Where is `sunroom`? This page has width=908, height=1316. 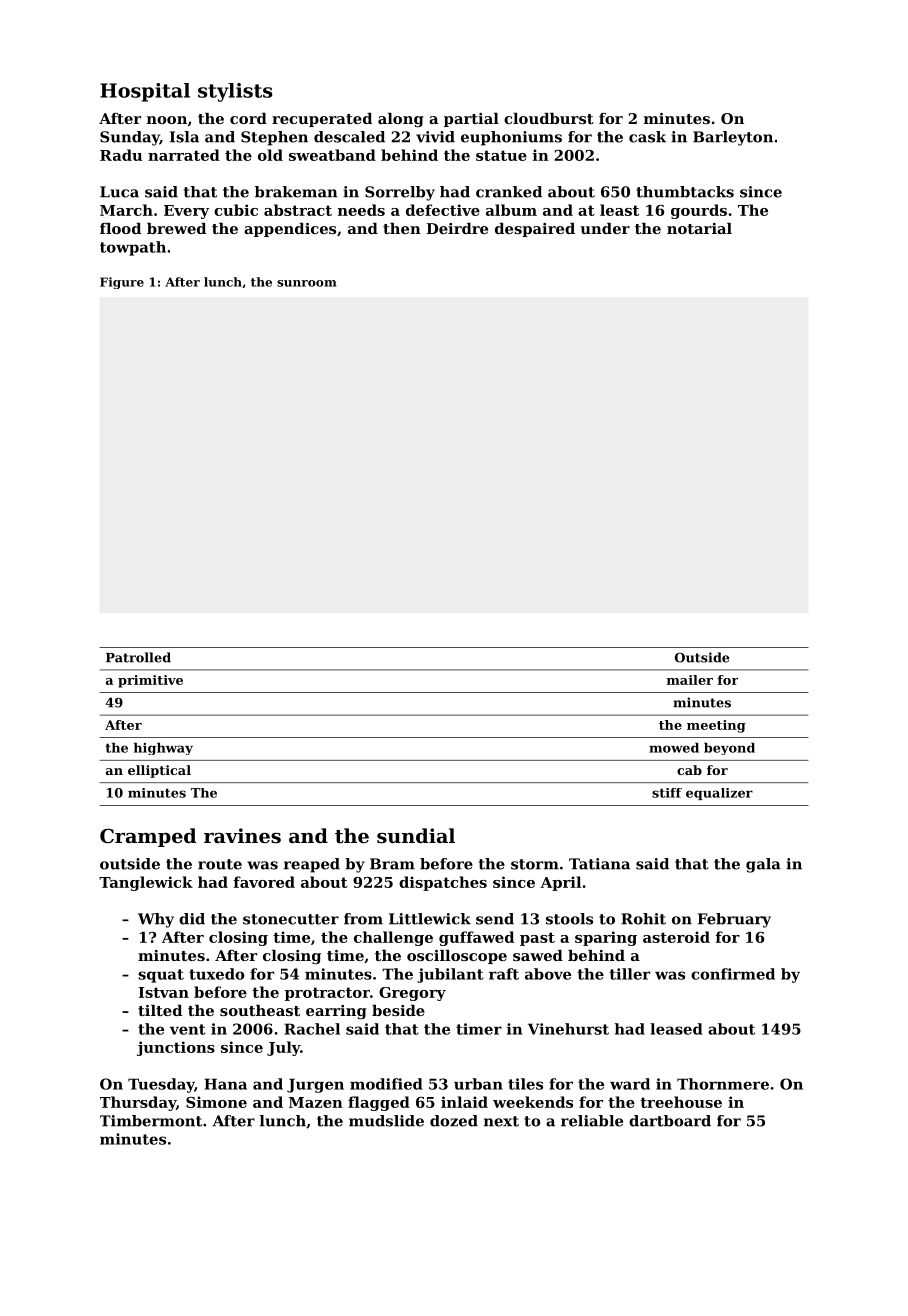 sunroom is located at coordinates (307, 283).
